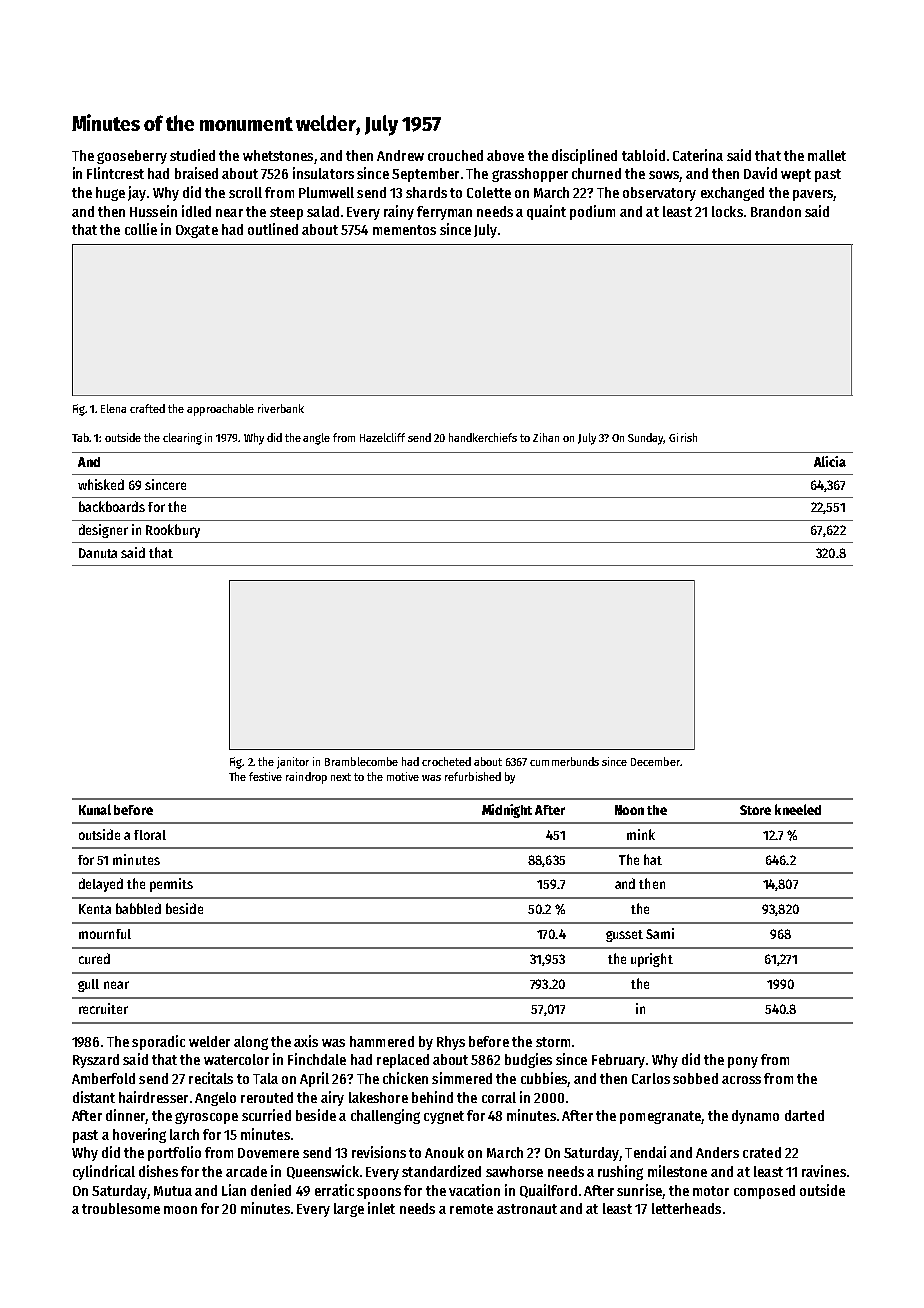 The image size is (924, 1308). Describe the element at coordinates (426, 192) in the page. I see `shards` at that location.
